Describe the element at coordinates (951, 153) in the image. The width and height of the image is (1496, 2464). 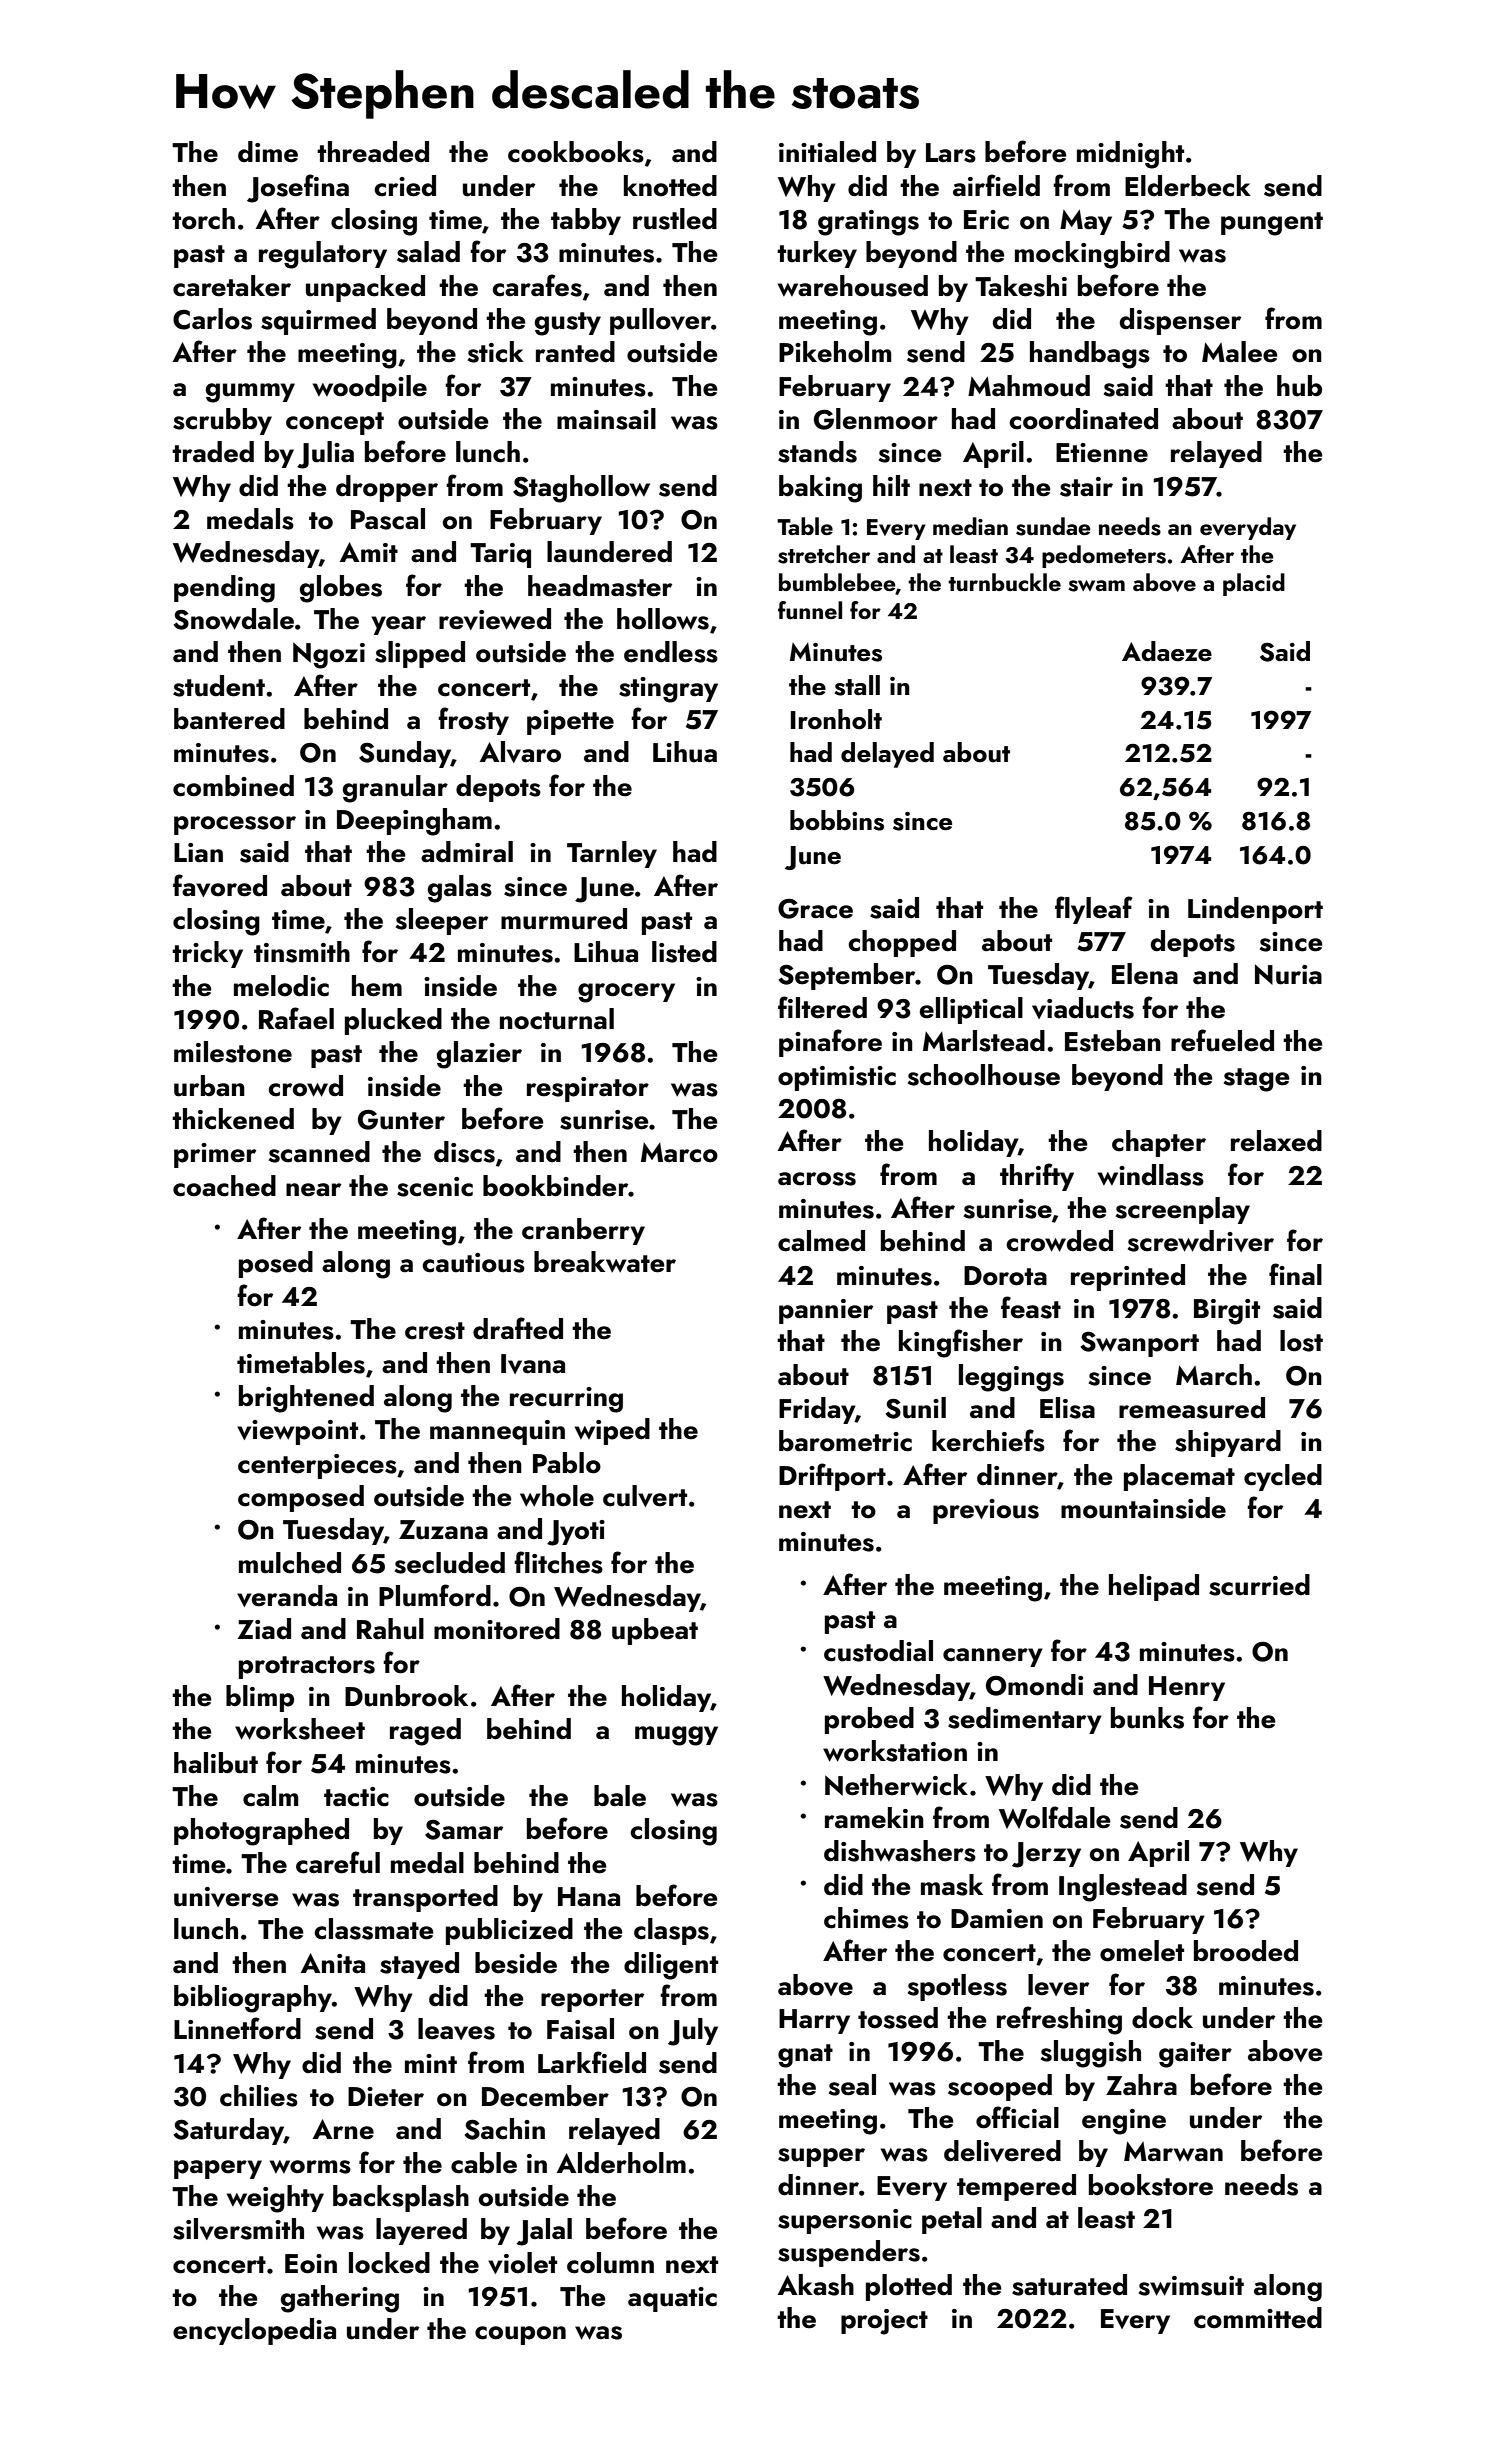
I see `Lars` at that location.
